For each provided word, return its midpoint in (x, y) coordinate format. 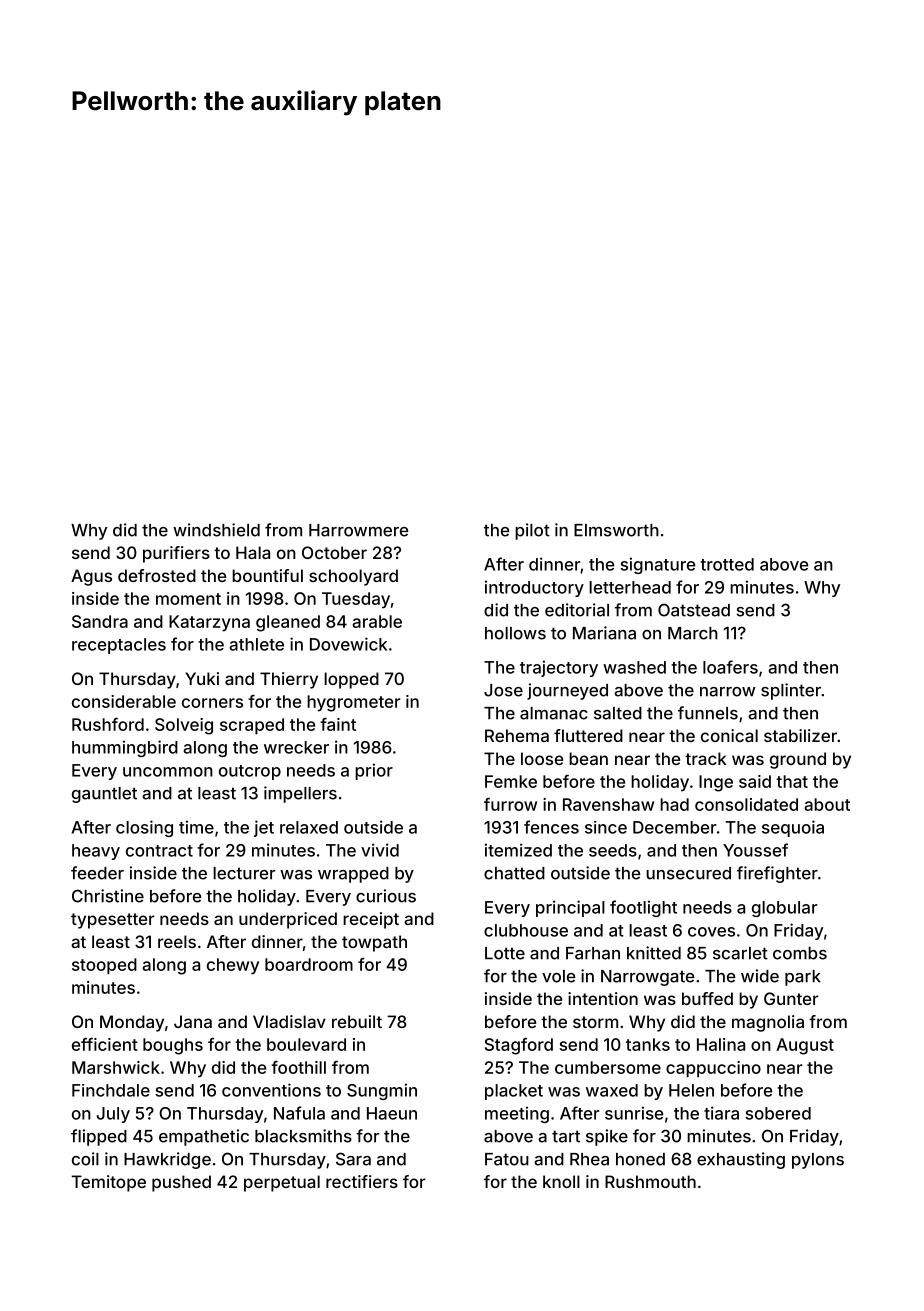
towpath (374, 943)
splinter (791, 691)
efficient (105, 1044)
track (705, 758)
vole (558, 976)
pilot (532, 531)
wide (760, 976)
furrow (510, 804)
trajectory (559, 668)
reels (177, 941)
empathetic (204, 1137)
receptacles (119, 646)
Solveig (184, 726)
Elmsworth (616, 530)
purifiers (176, 554)
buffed (707, 998)
